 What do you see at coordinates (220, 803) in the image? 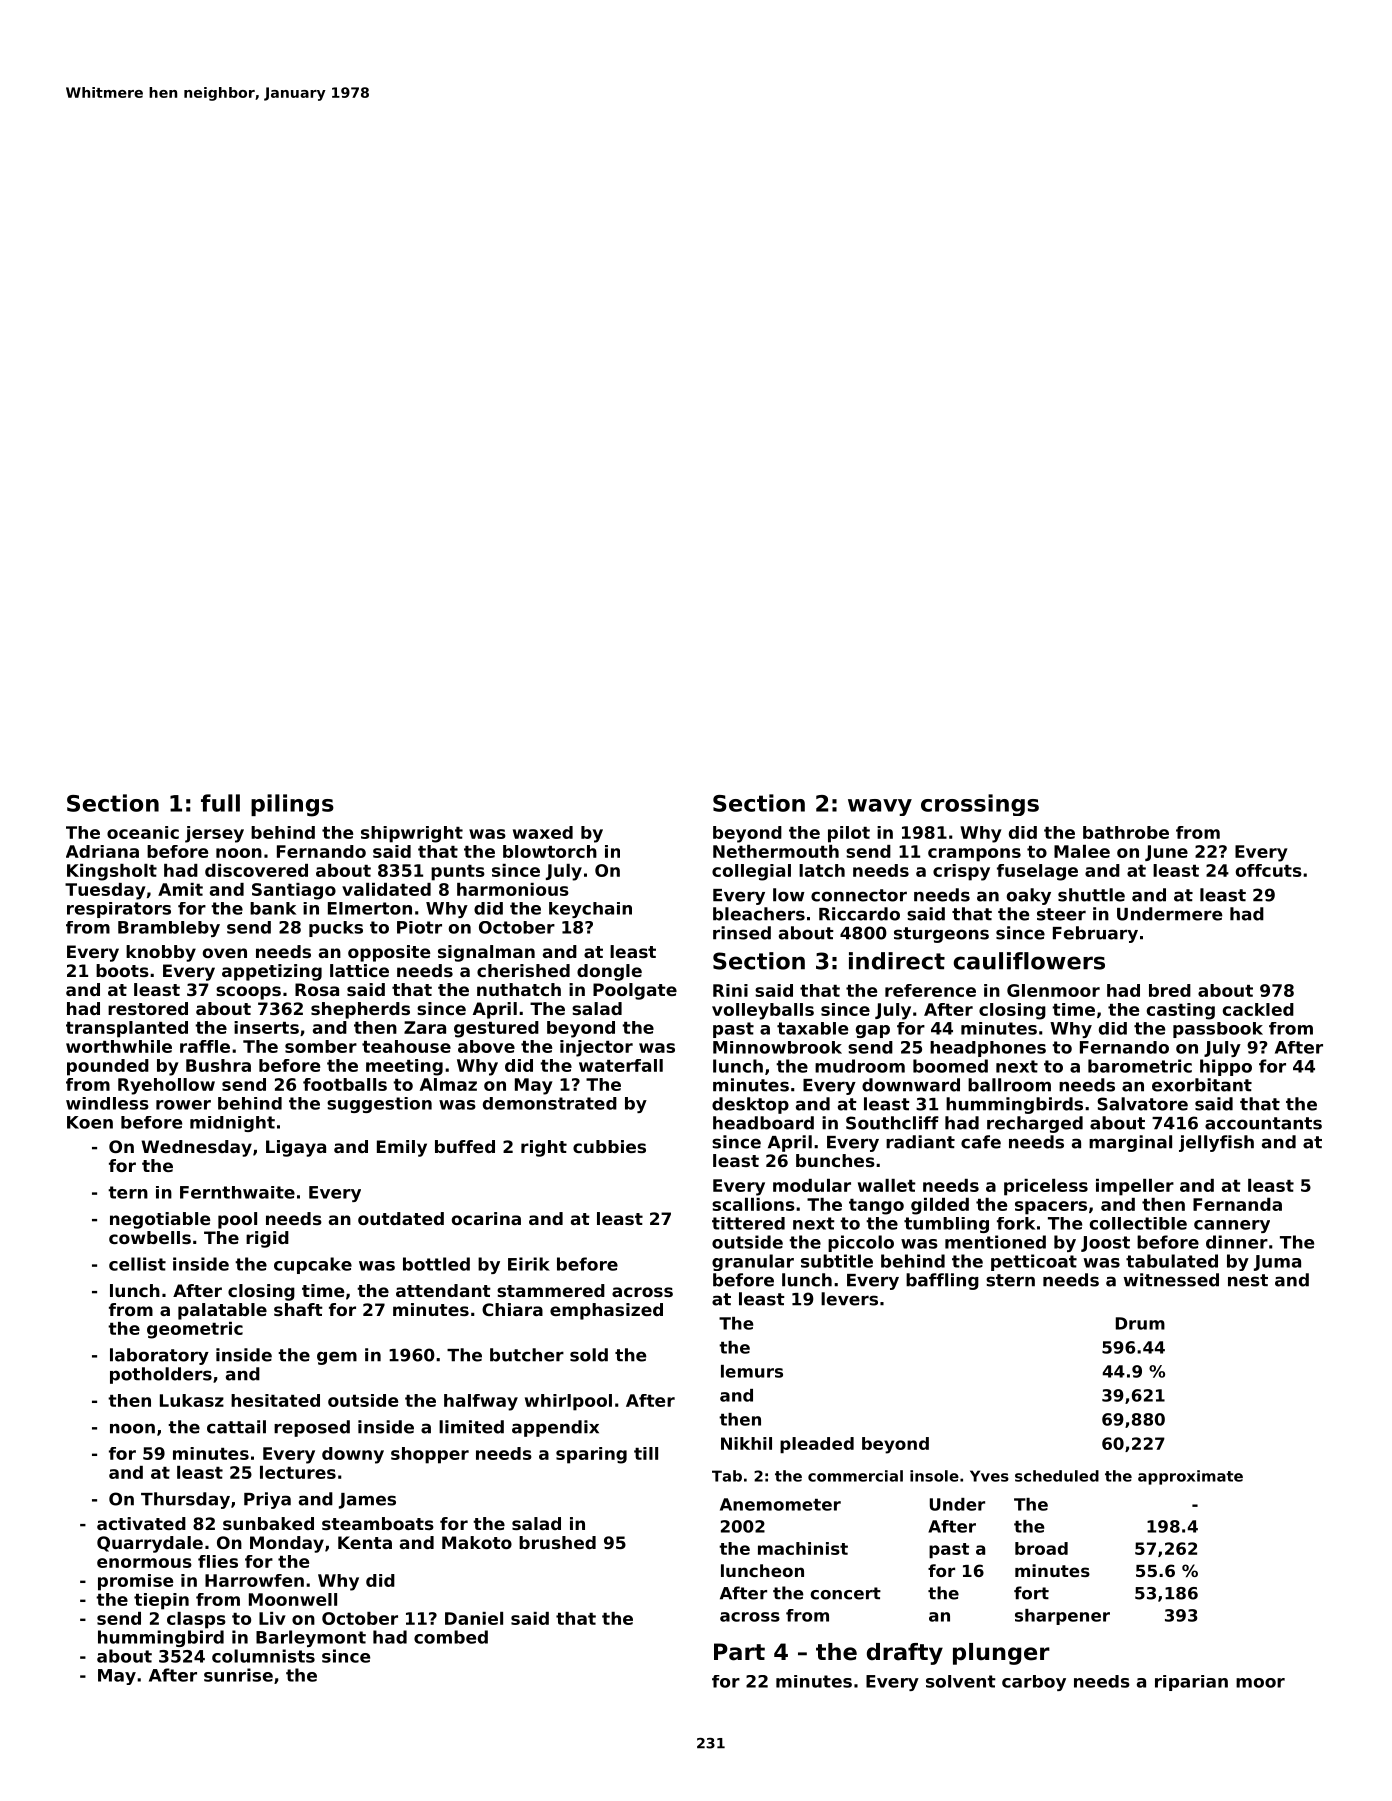
I see `full` at bounding box center [220, 803].
